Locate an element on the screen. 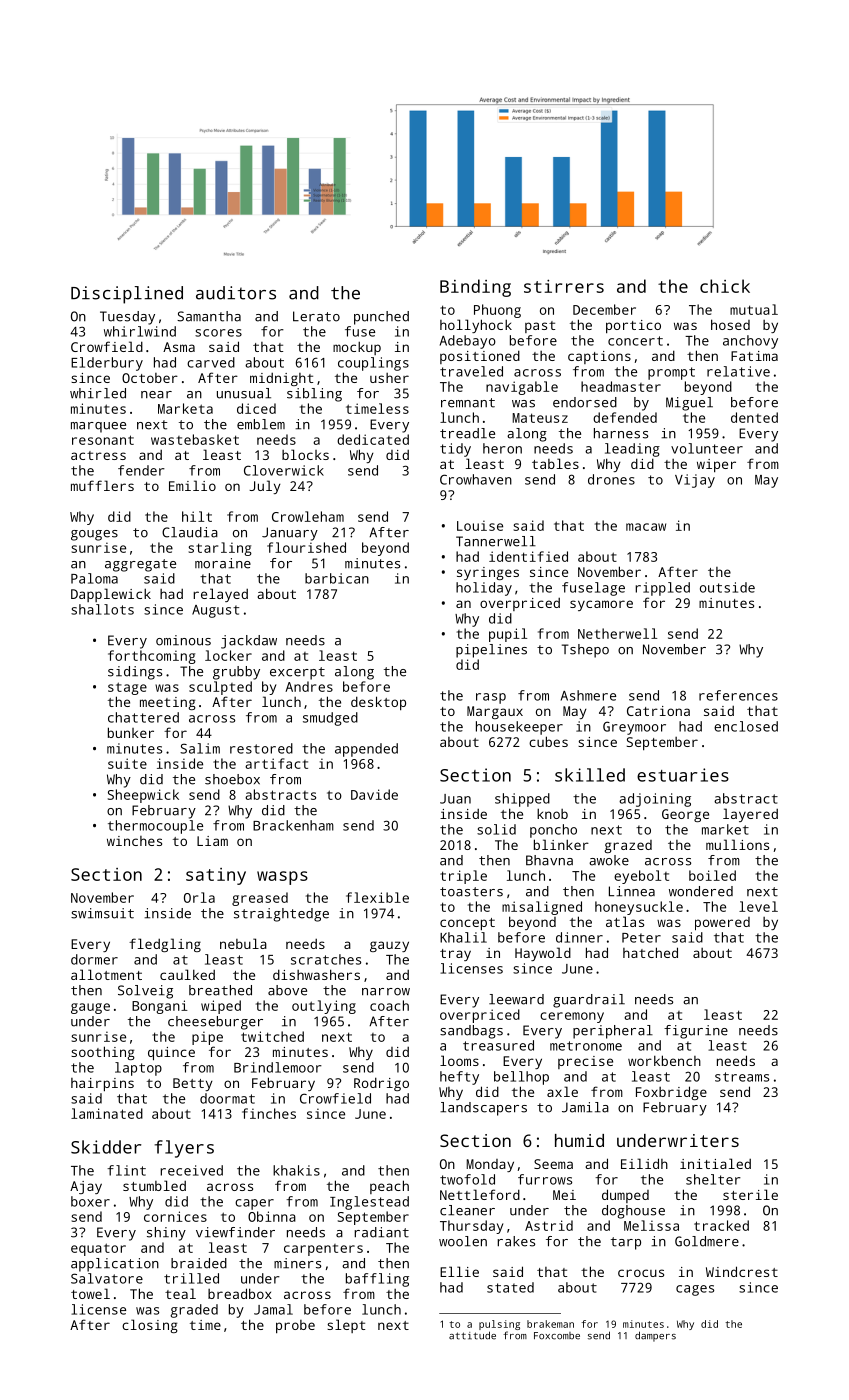 This screenshot has width=849, height=1400. hefty is located at coordinates (459, 1078).
